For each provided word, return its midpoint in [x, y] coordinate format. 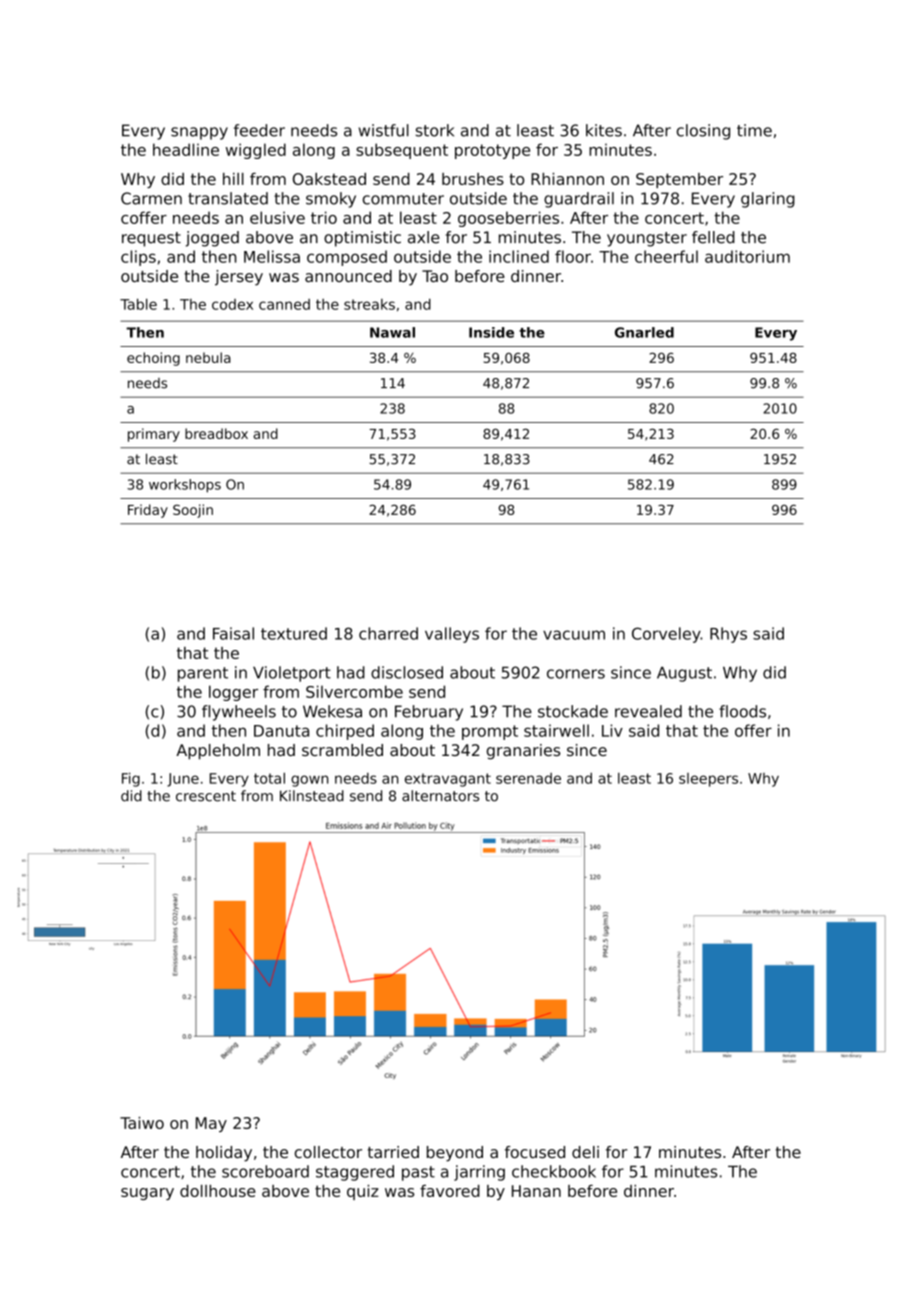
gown [309, 781]
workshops [185, 486]
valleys [452, 635]
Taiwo [142, 1123]
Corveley [666, 635]
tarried [393, 1152]
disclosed [407, 672]
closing [703, 132]
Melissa [272, 256]
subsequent [402, 151]
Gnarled [644, 332]
